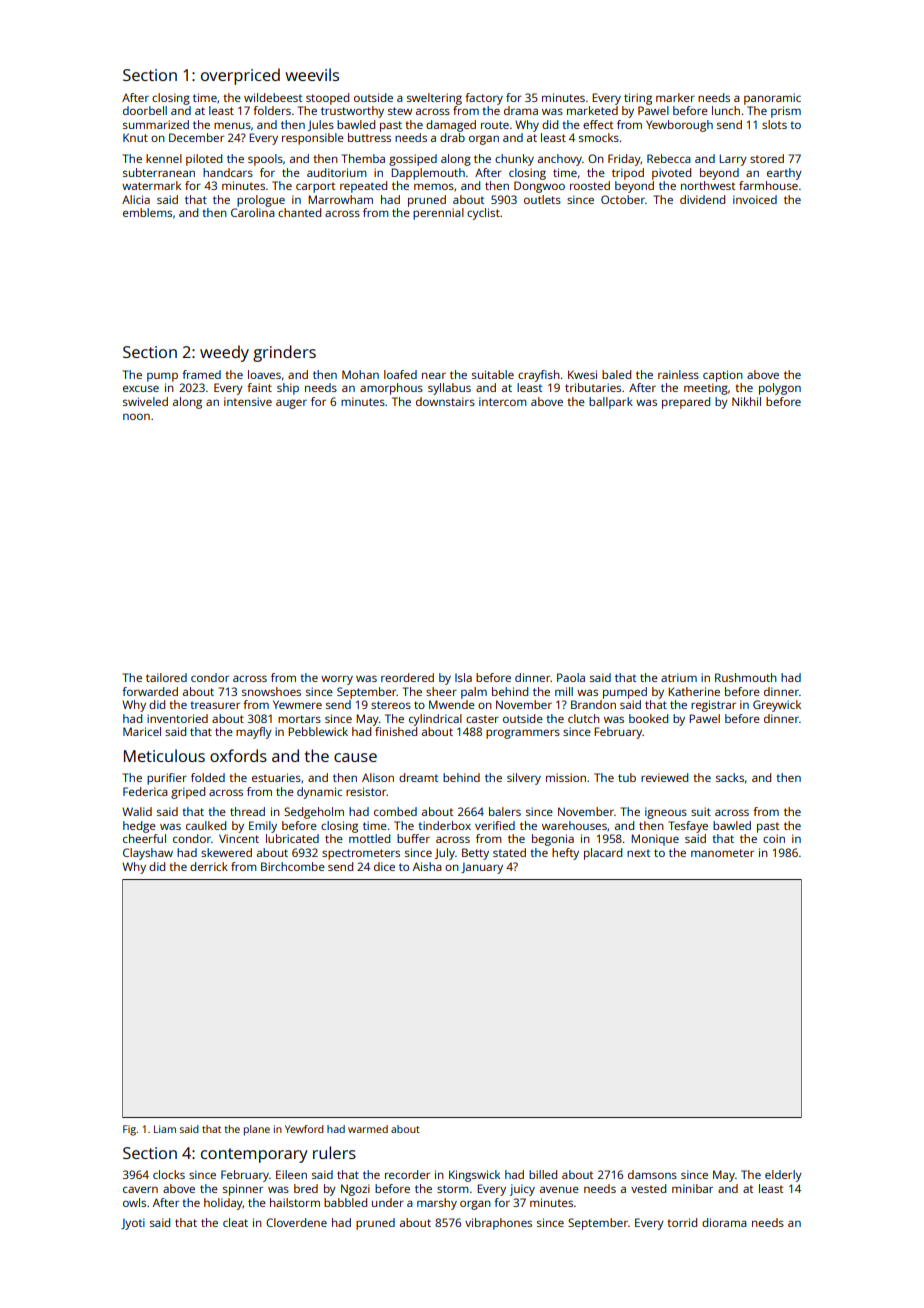 The width and height of the screenshot is (924, 1308). I want to click on overpriced, so click(240, 76).
